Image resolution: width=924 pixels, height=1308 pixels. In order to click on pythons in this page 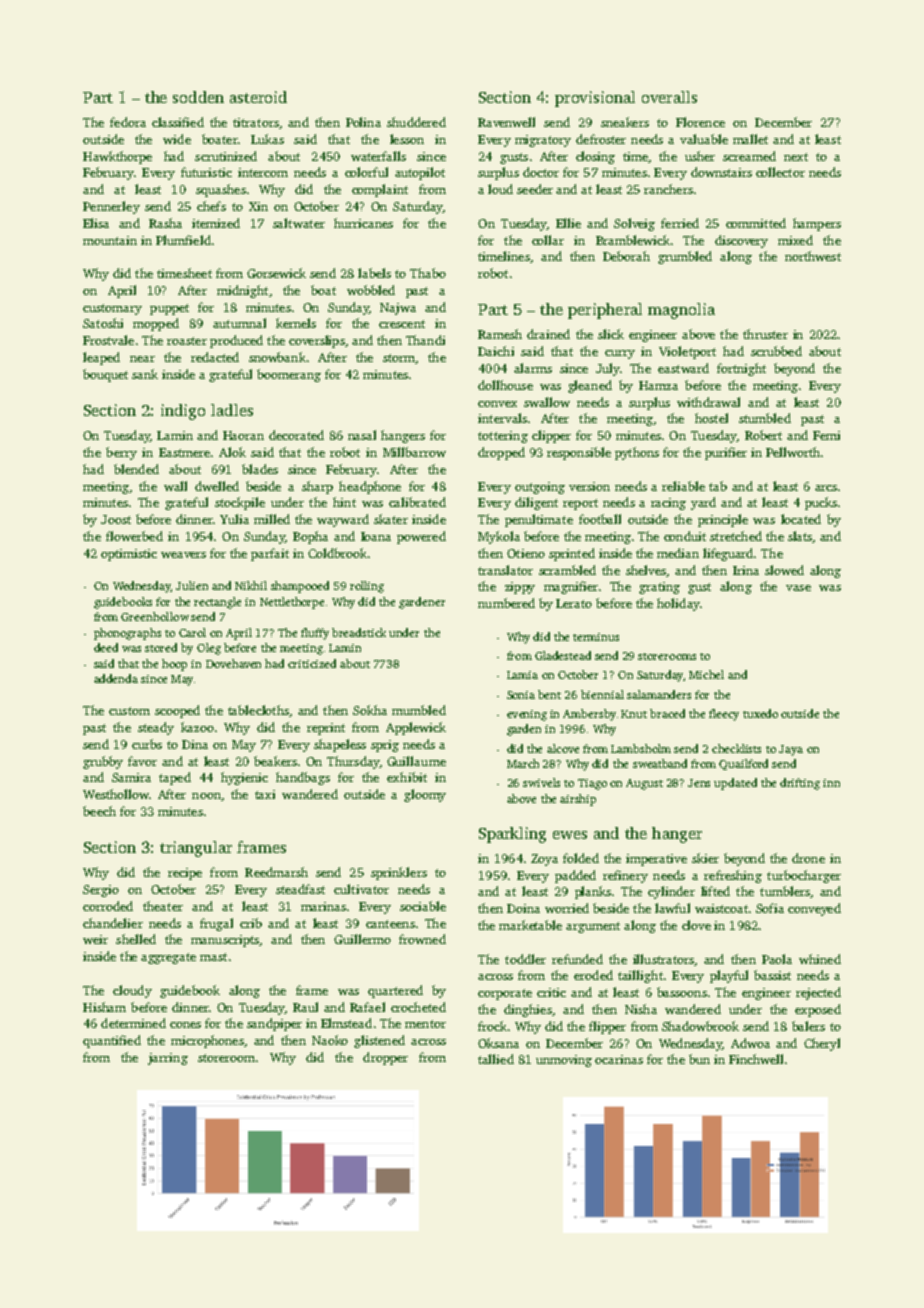, I will do `click(637, 453)`.
